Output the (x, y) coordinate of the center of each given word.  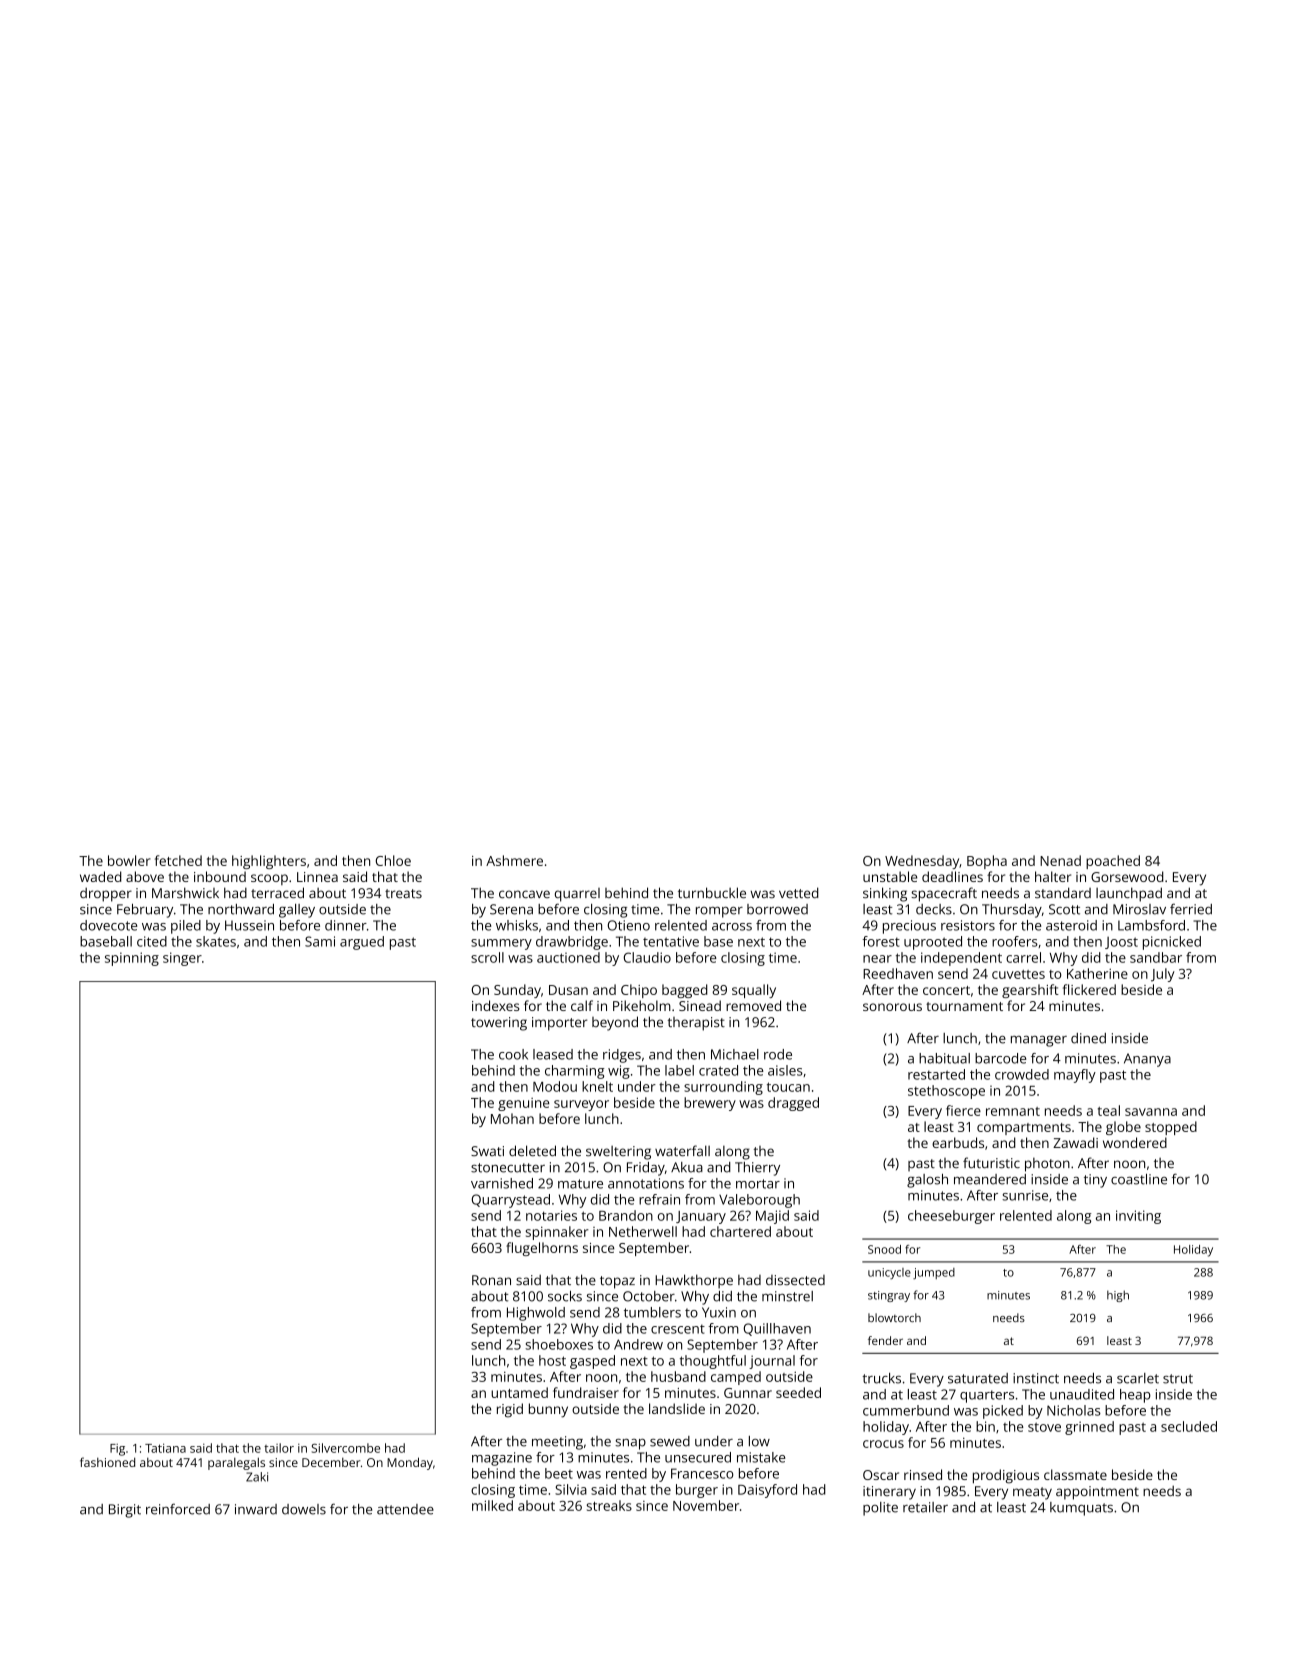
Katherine (1097, 973)
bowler (129, 860)
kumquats (1081, 1509)
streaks (609, 1505)
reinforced (178, 1509)
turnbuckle (712, 892)
